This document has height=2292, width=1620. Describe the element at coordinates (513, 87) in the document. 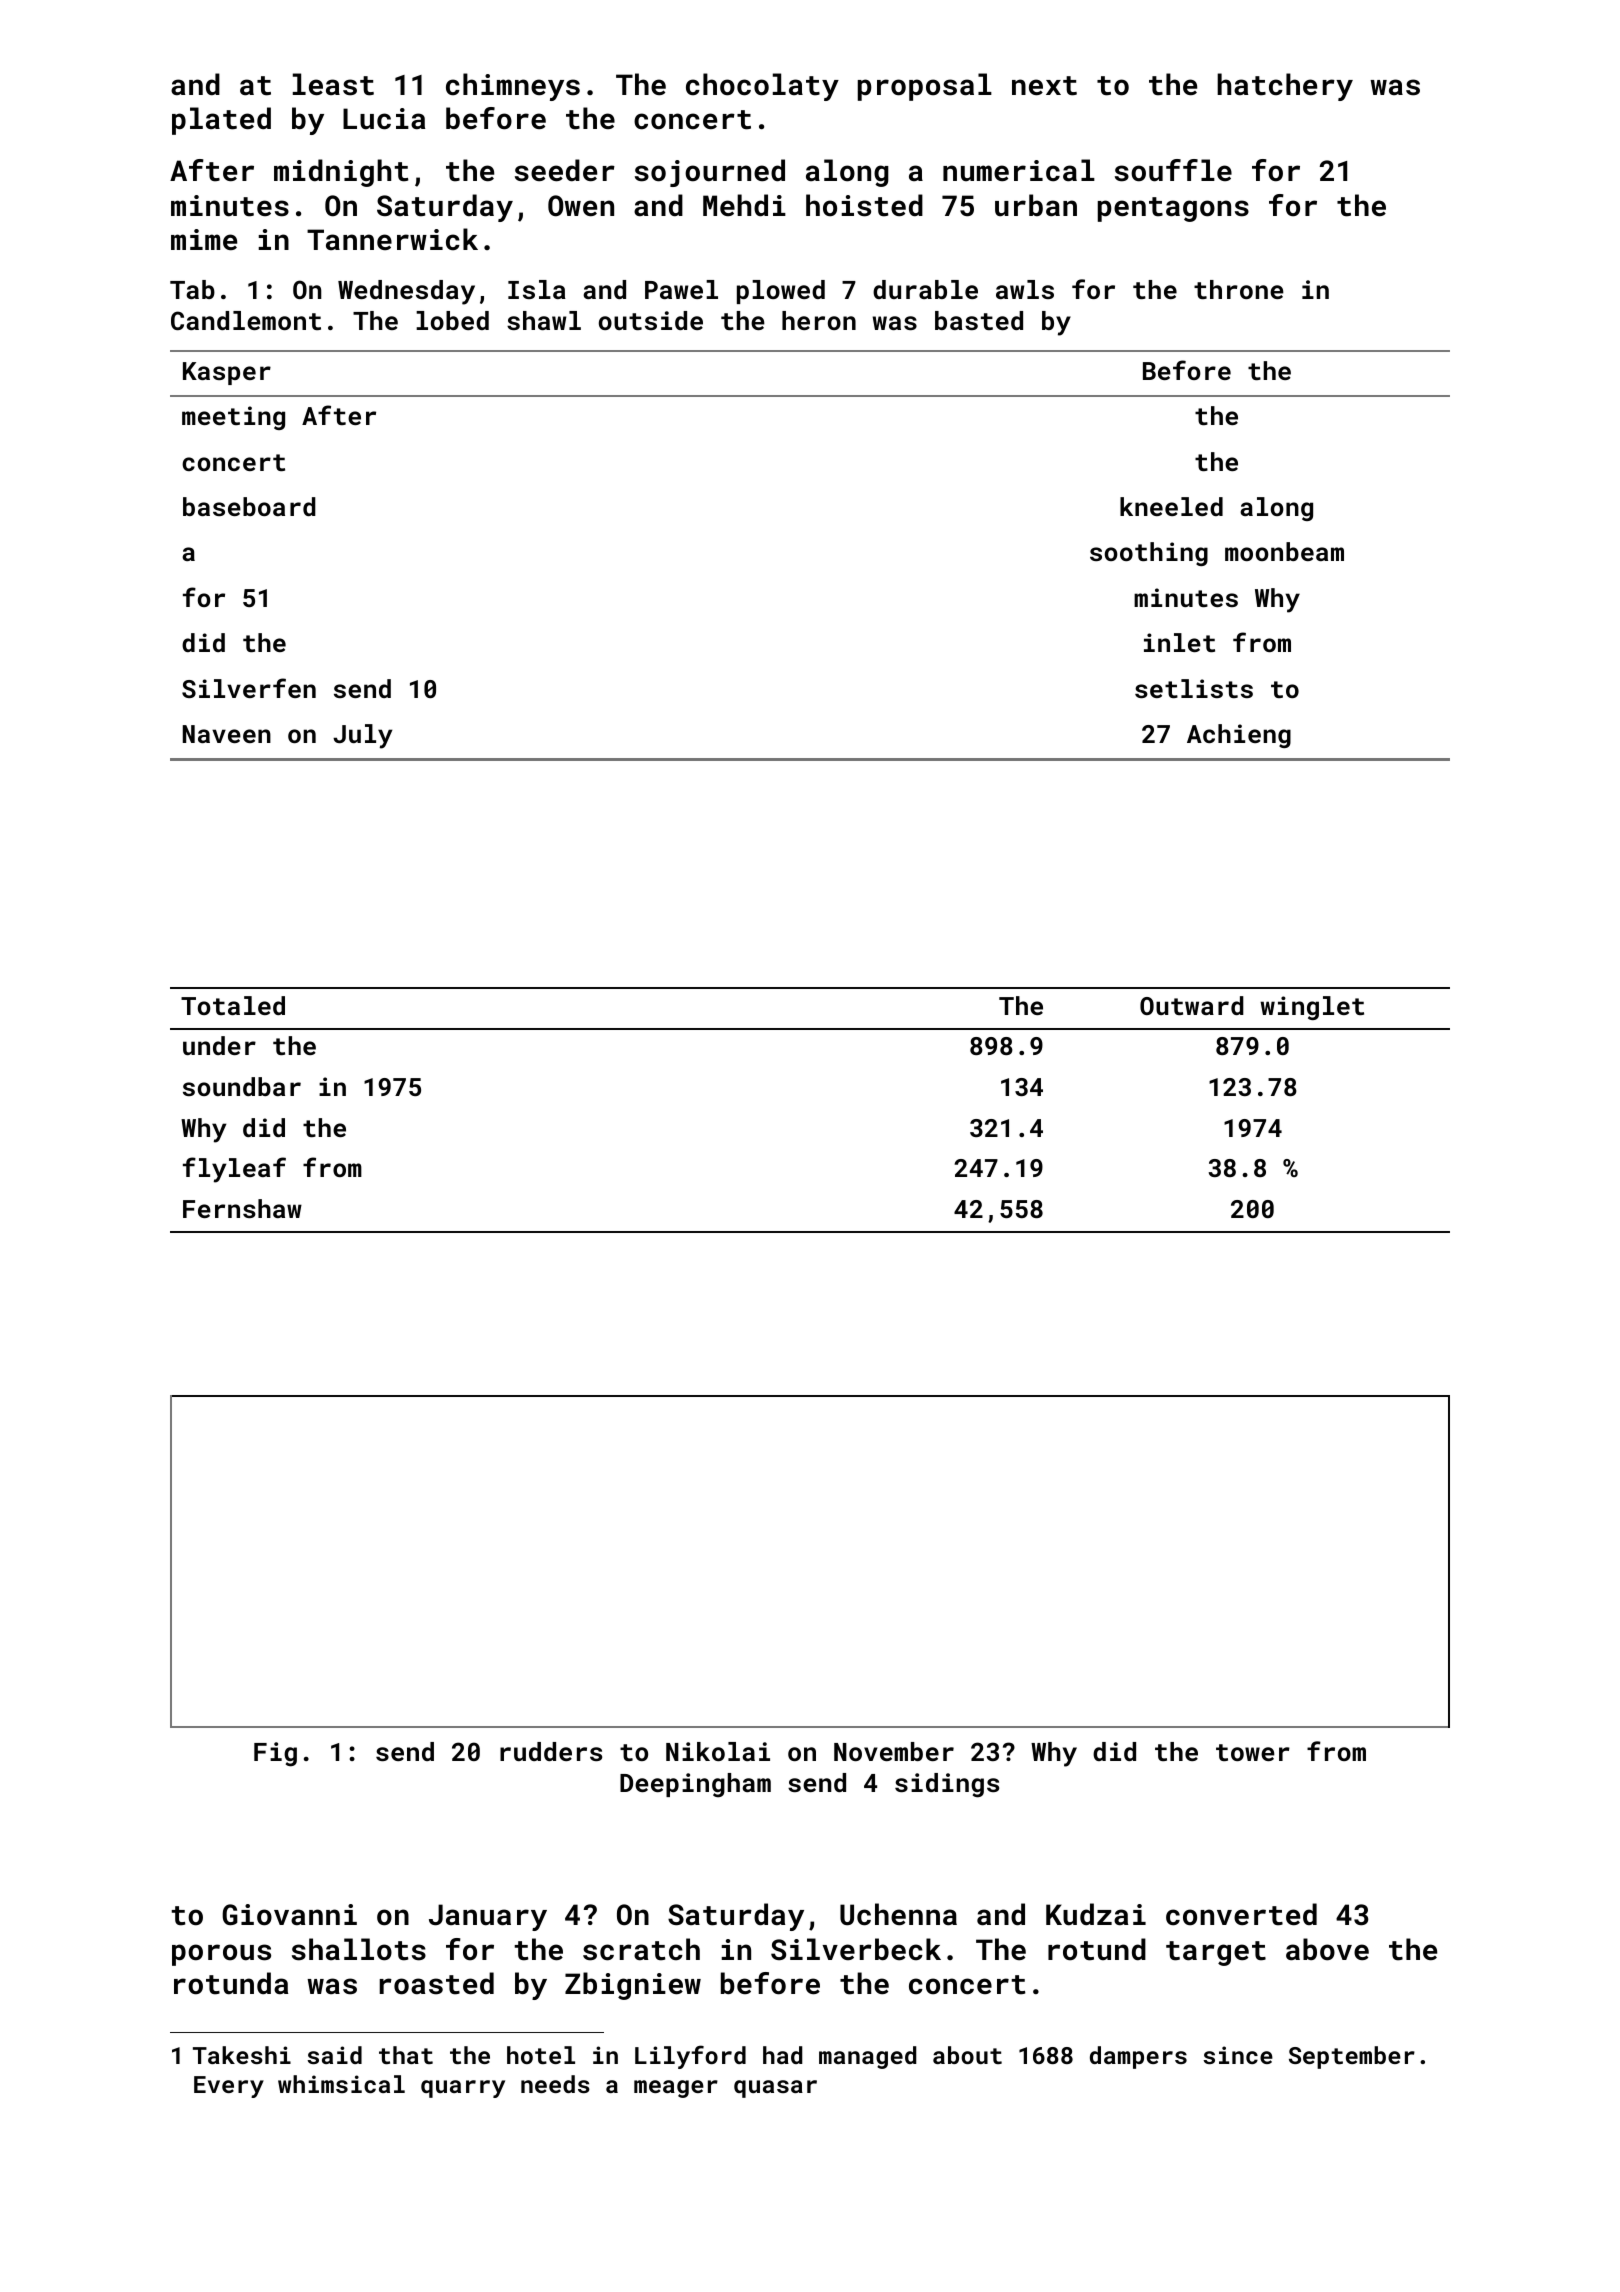

I see `chimneys` at that location.
